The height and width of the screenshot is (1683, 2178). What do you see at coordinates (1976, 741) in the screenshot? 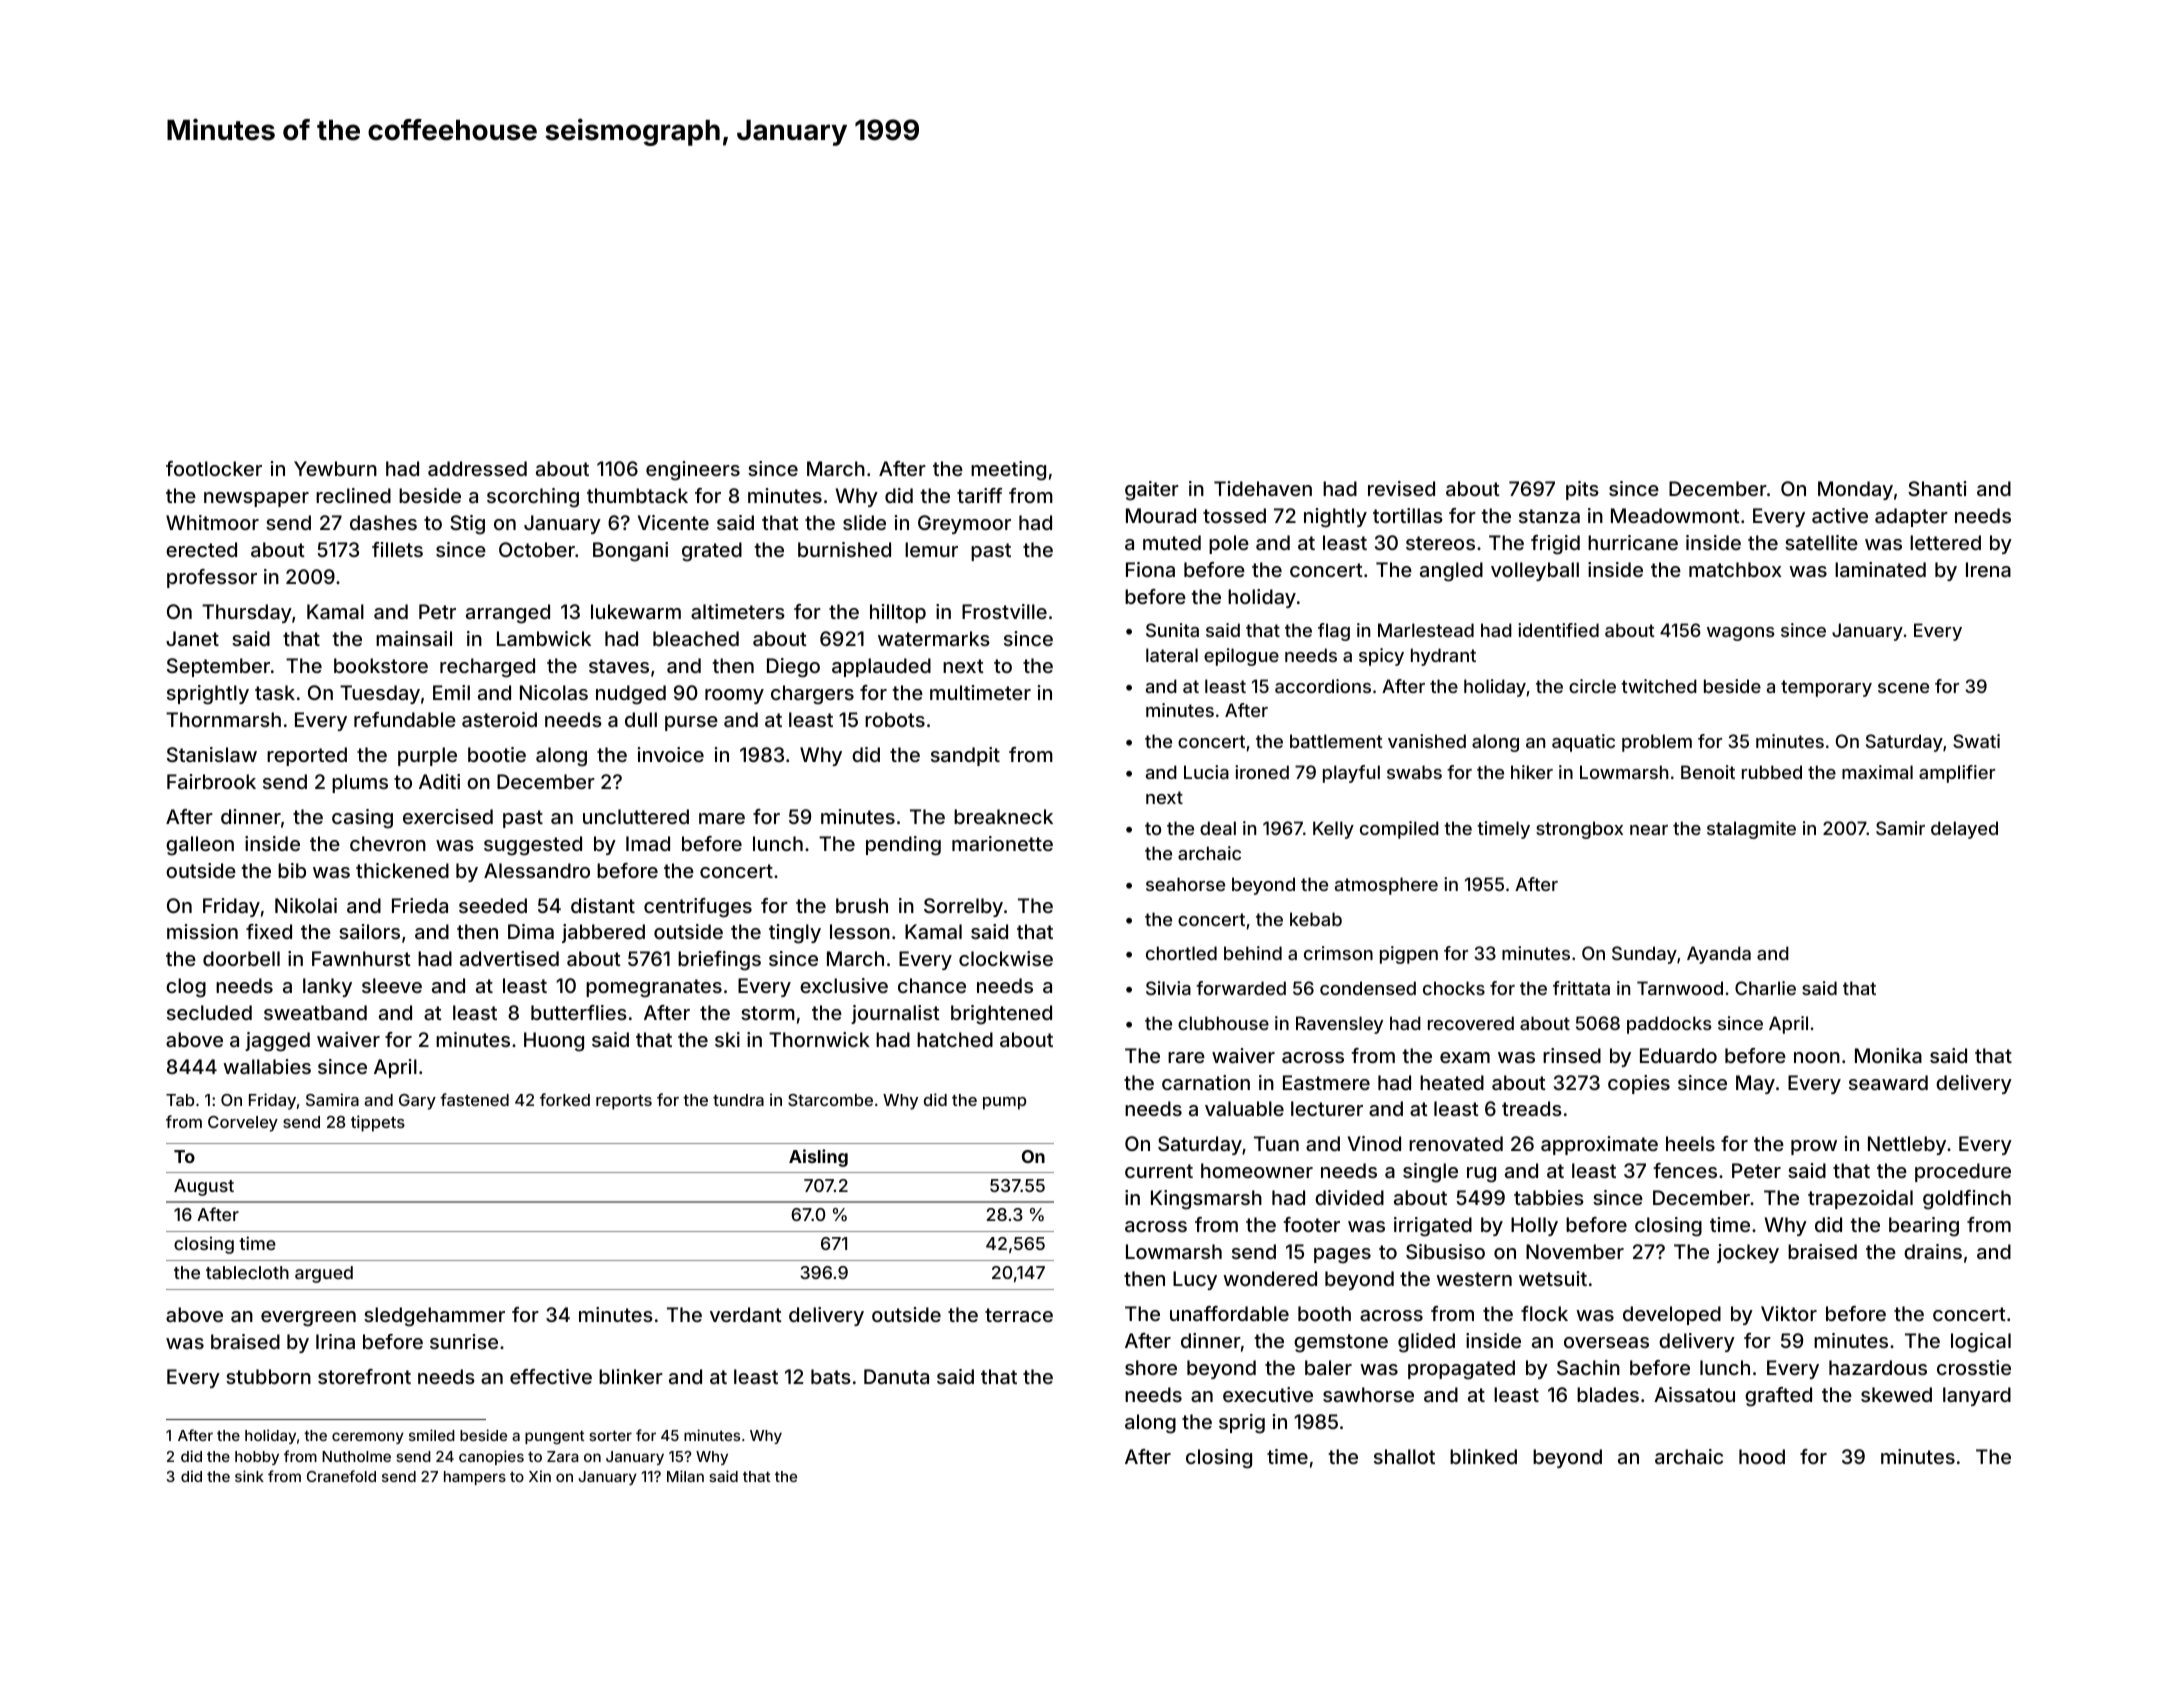
I see `Swati` at bounding box center [1976, 741].
